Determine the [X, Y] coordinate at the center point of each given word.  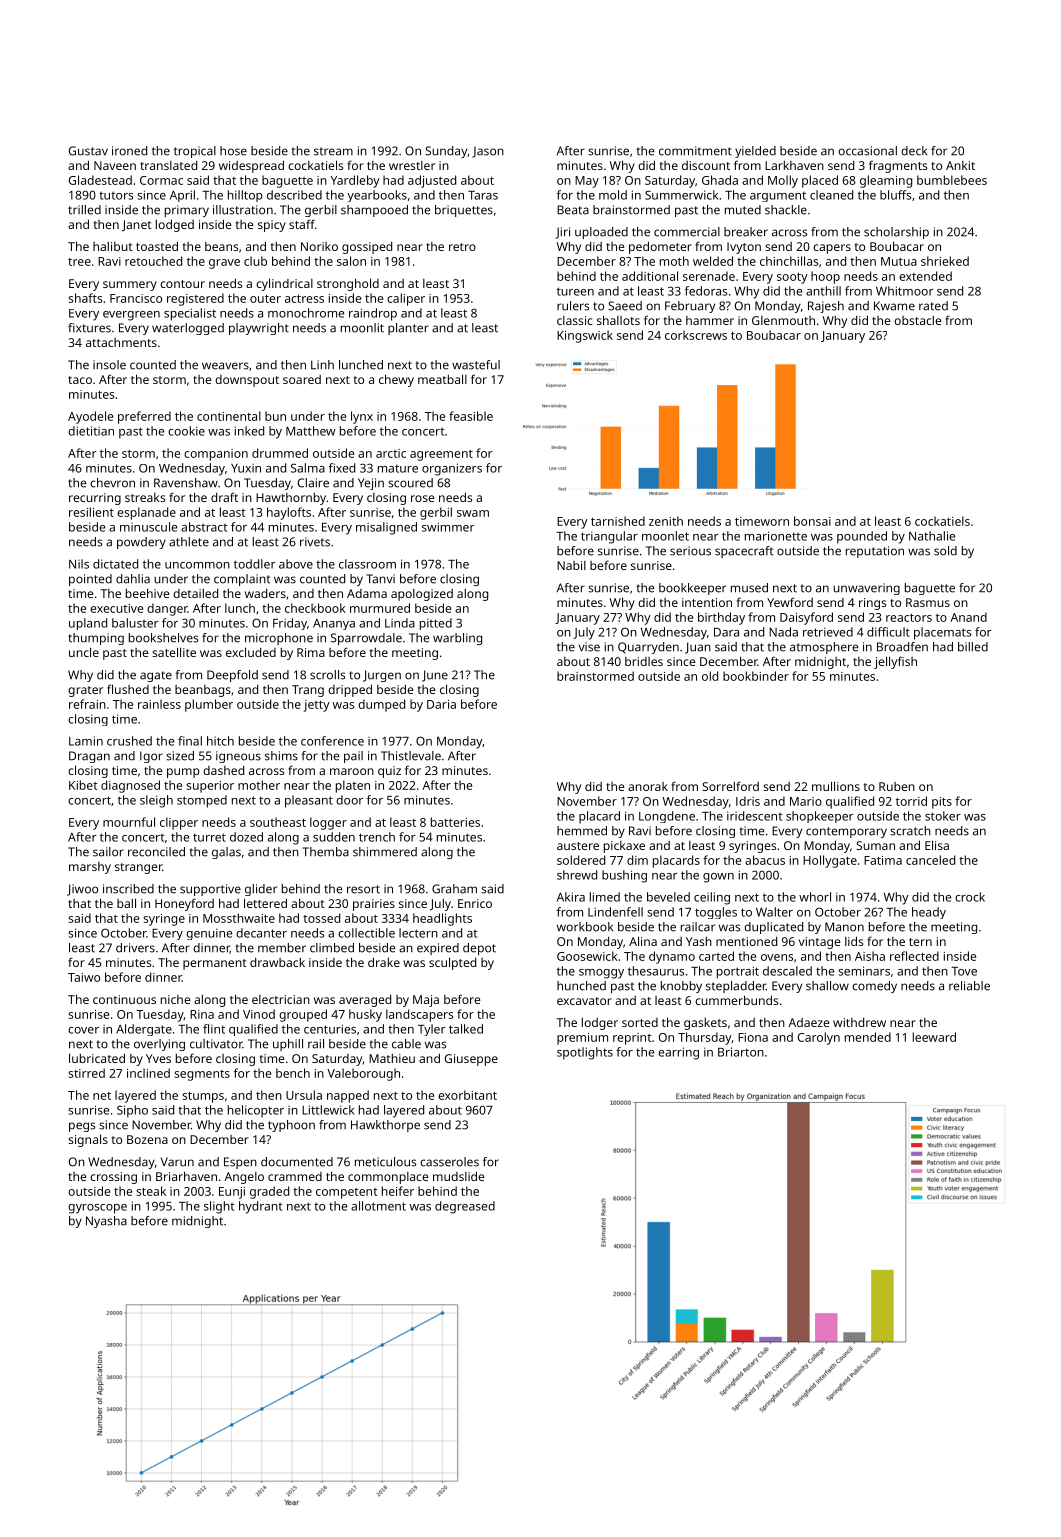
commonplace [388, 1178]
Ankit [960, 165]
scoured [410, 483]
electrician [281, 999]
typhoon [291, 1126]
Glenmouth [783, 320]
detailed [195, 593]
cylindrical [284, 284]
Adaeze [808, 1022]
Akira [571, 897]
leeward [934, 1037]
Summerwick [681, 195]
